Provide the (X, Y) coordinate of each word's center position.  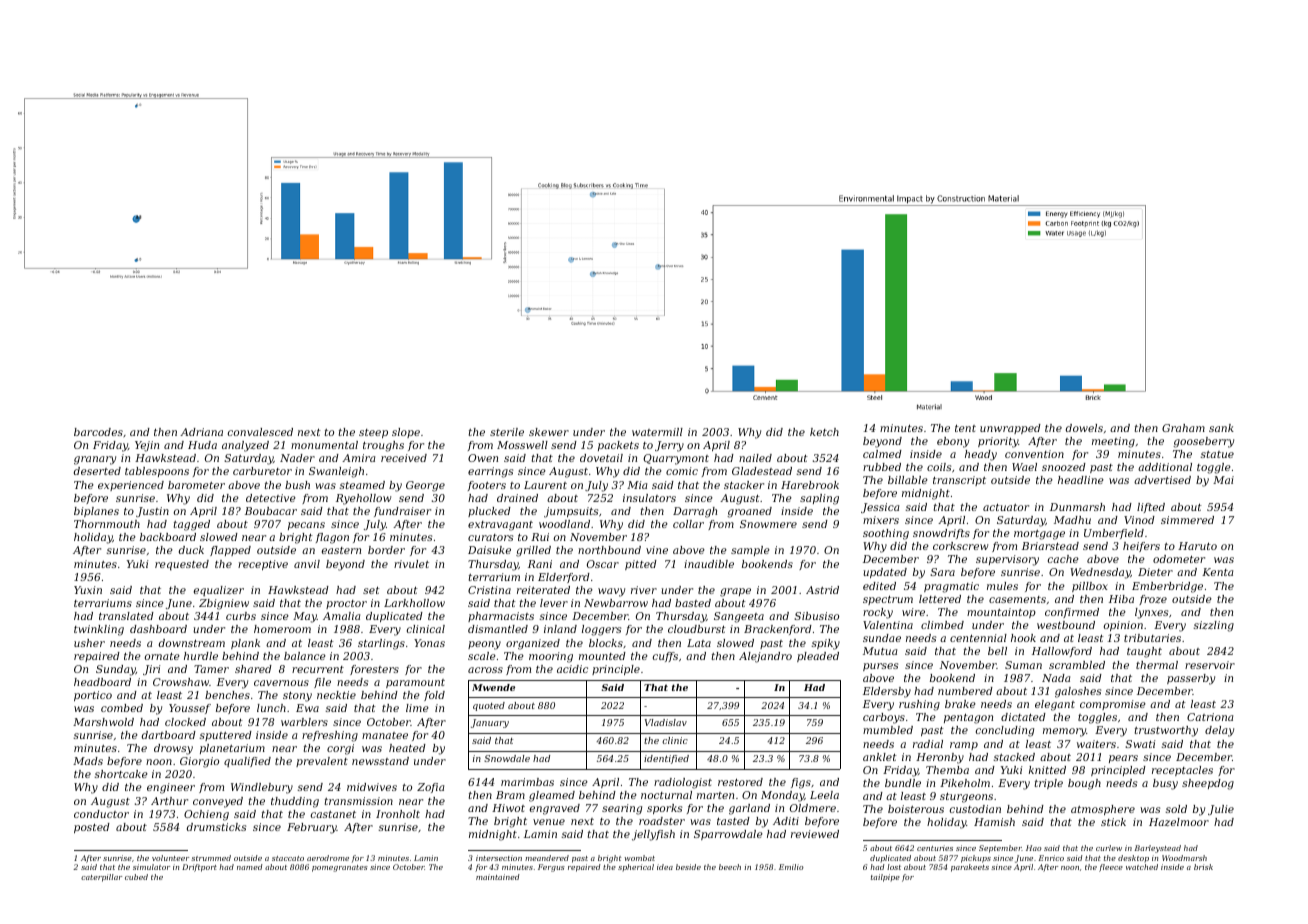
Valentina (888, 625)
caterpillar (101, 878)
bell (997, 651)
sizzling (1214, 626)
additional (1165, 467)
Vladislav (666, 722)
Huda (202, 445)
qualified (247, 762)
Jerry (669, 446)
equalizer (219, 591)
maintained (498, 877)
